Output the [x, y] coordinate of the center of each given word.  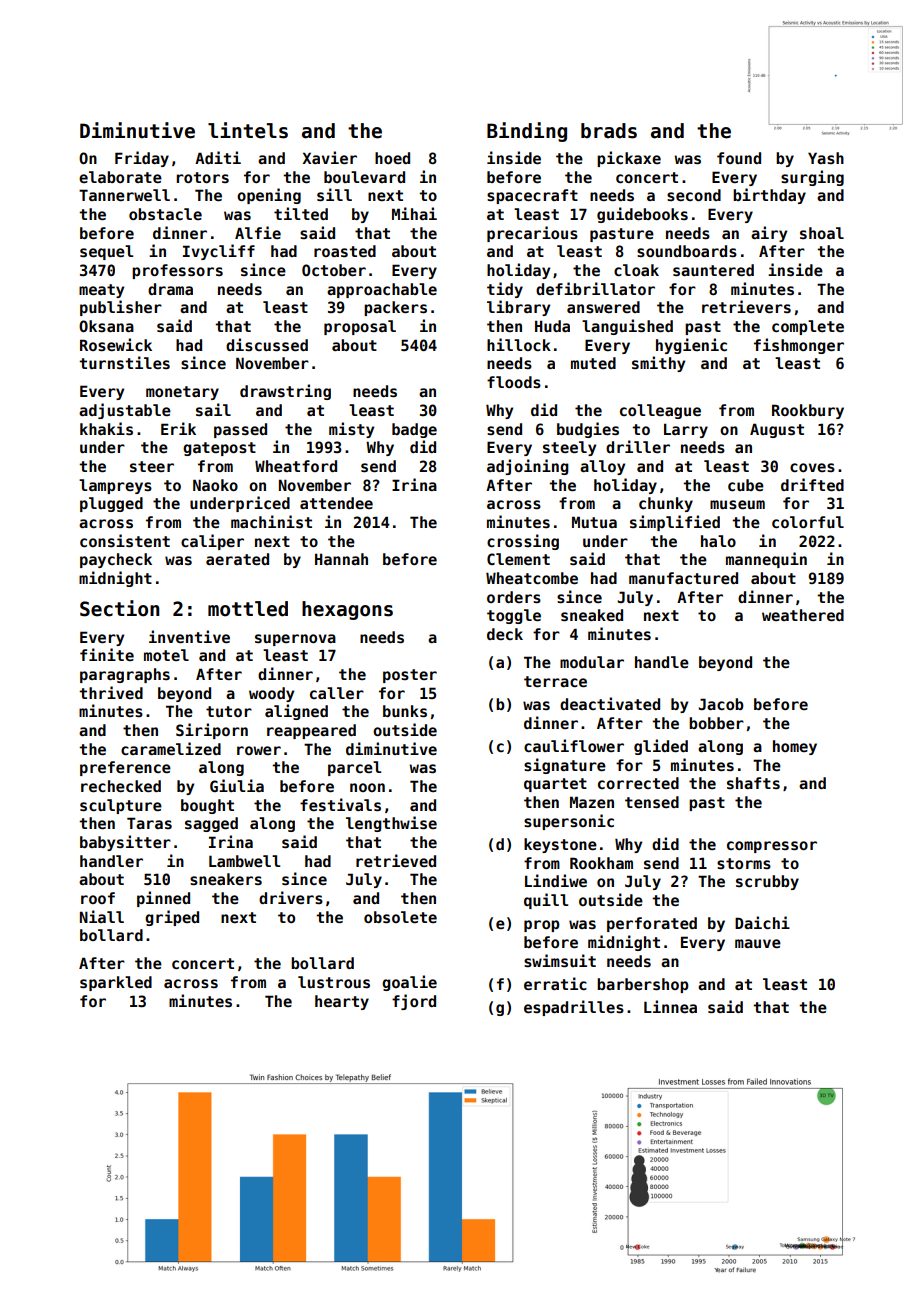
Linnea [670, 1006]
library [518, 308]
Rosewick [116, 344]
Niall [102, 916]
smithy [658, 364]
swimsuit [560, 960]
